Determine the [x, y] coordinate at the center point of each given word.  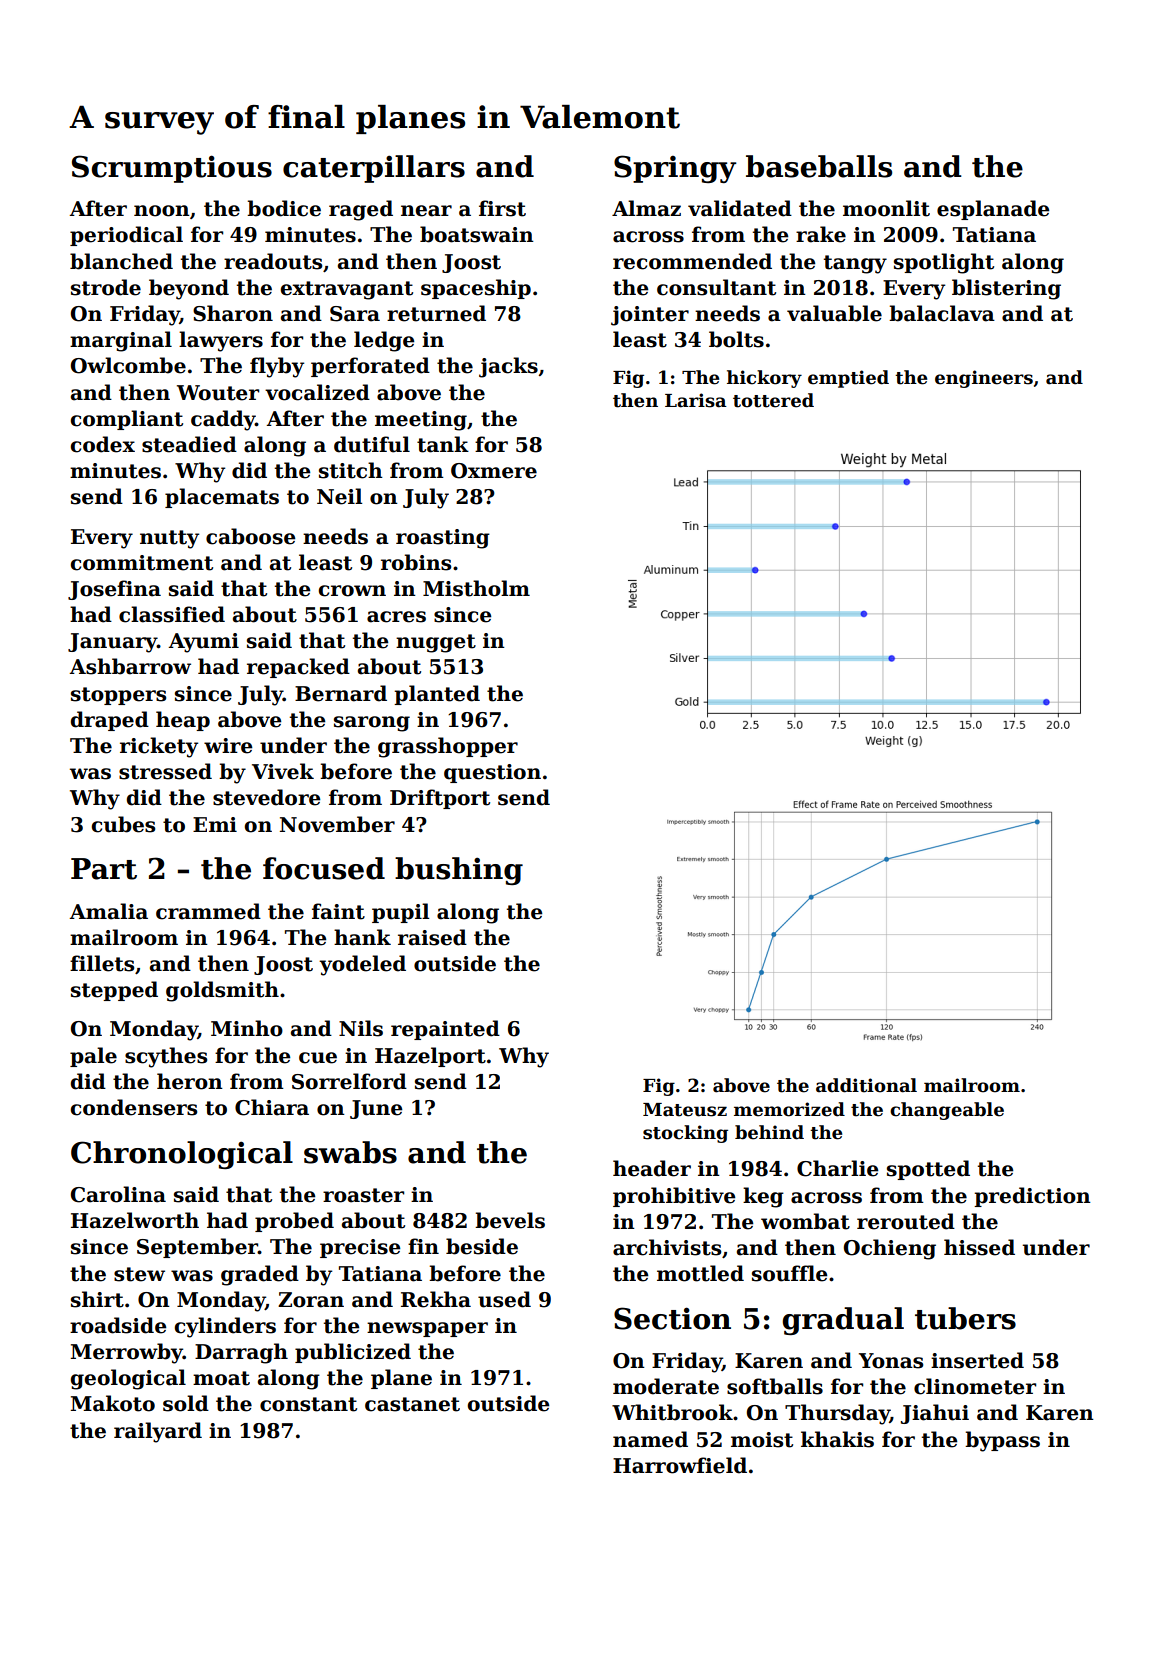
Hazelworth [135, 1220]
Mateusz [685, 1110]
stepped [114, 991]
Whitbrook [672, 1412]
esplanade [993, 210]
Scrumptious [172, 169]
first [502, 208]
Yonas [891, 1361]
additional [866, 1085]
